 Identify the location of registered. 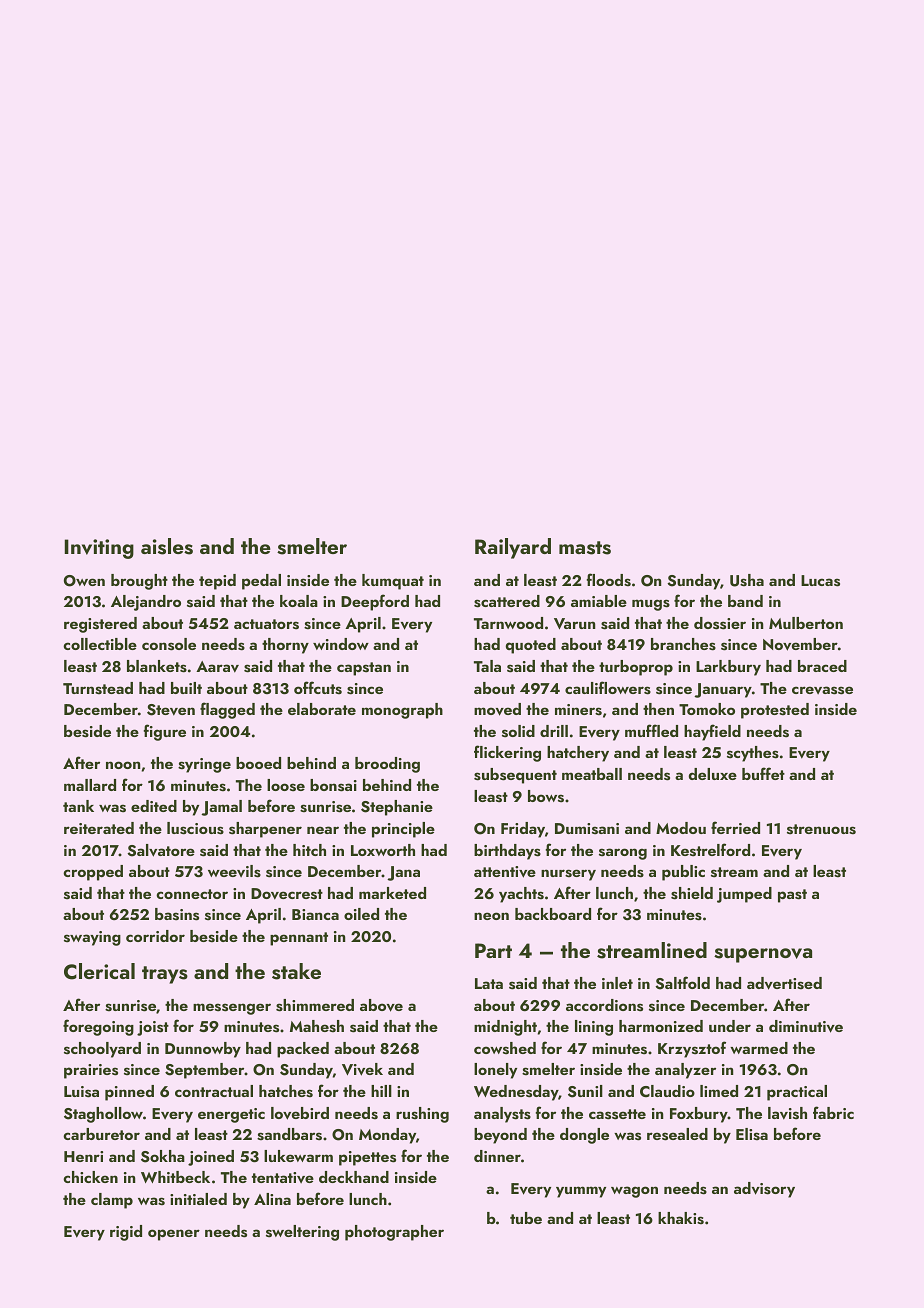
(100, 625).
